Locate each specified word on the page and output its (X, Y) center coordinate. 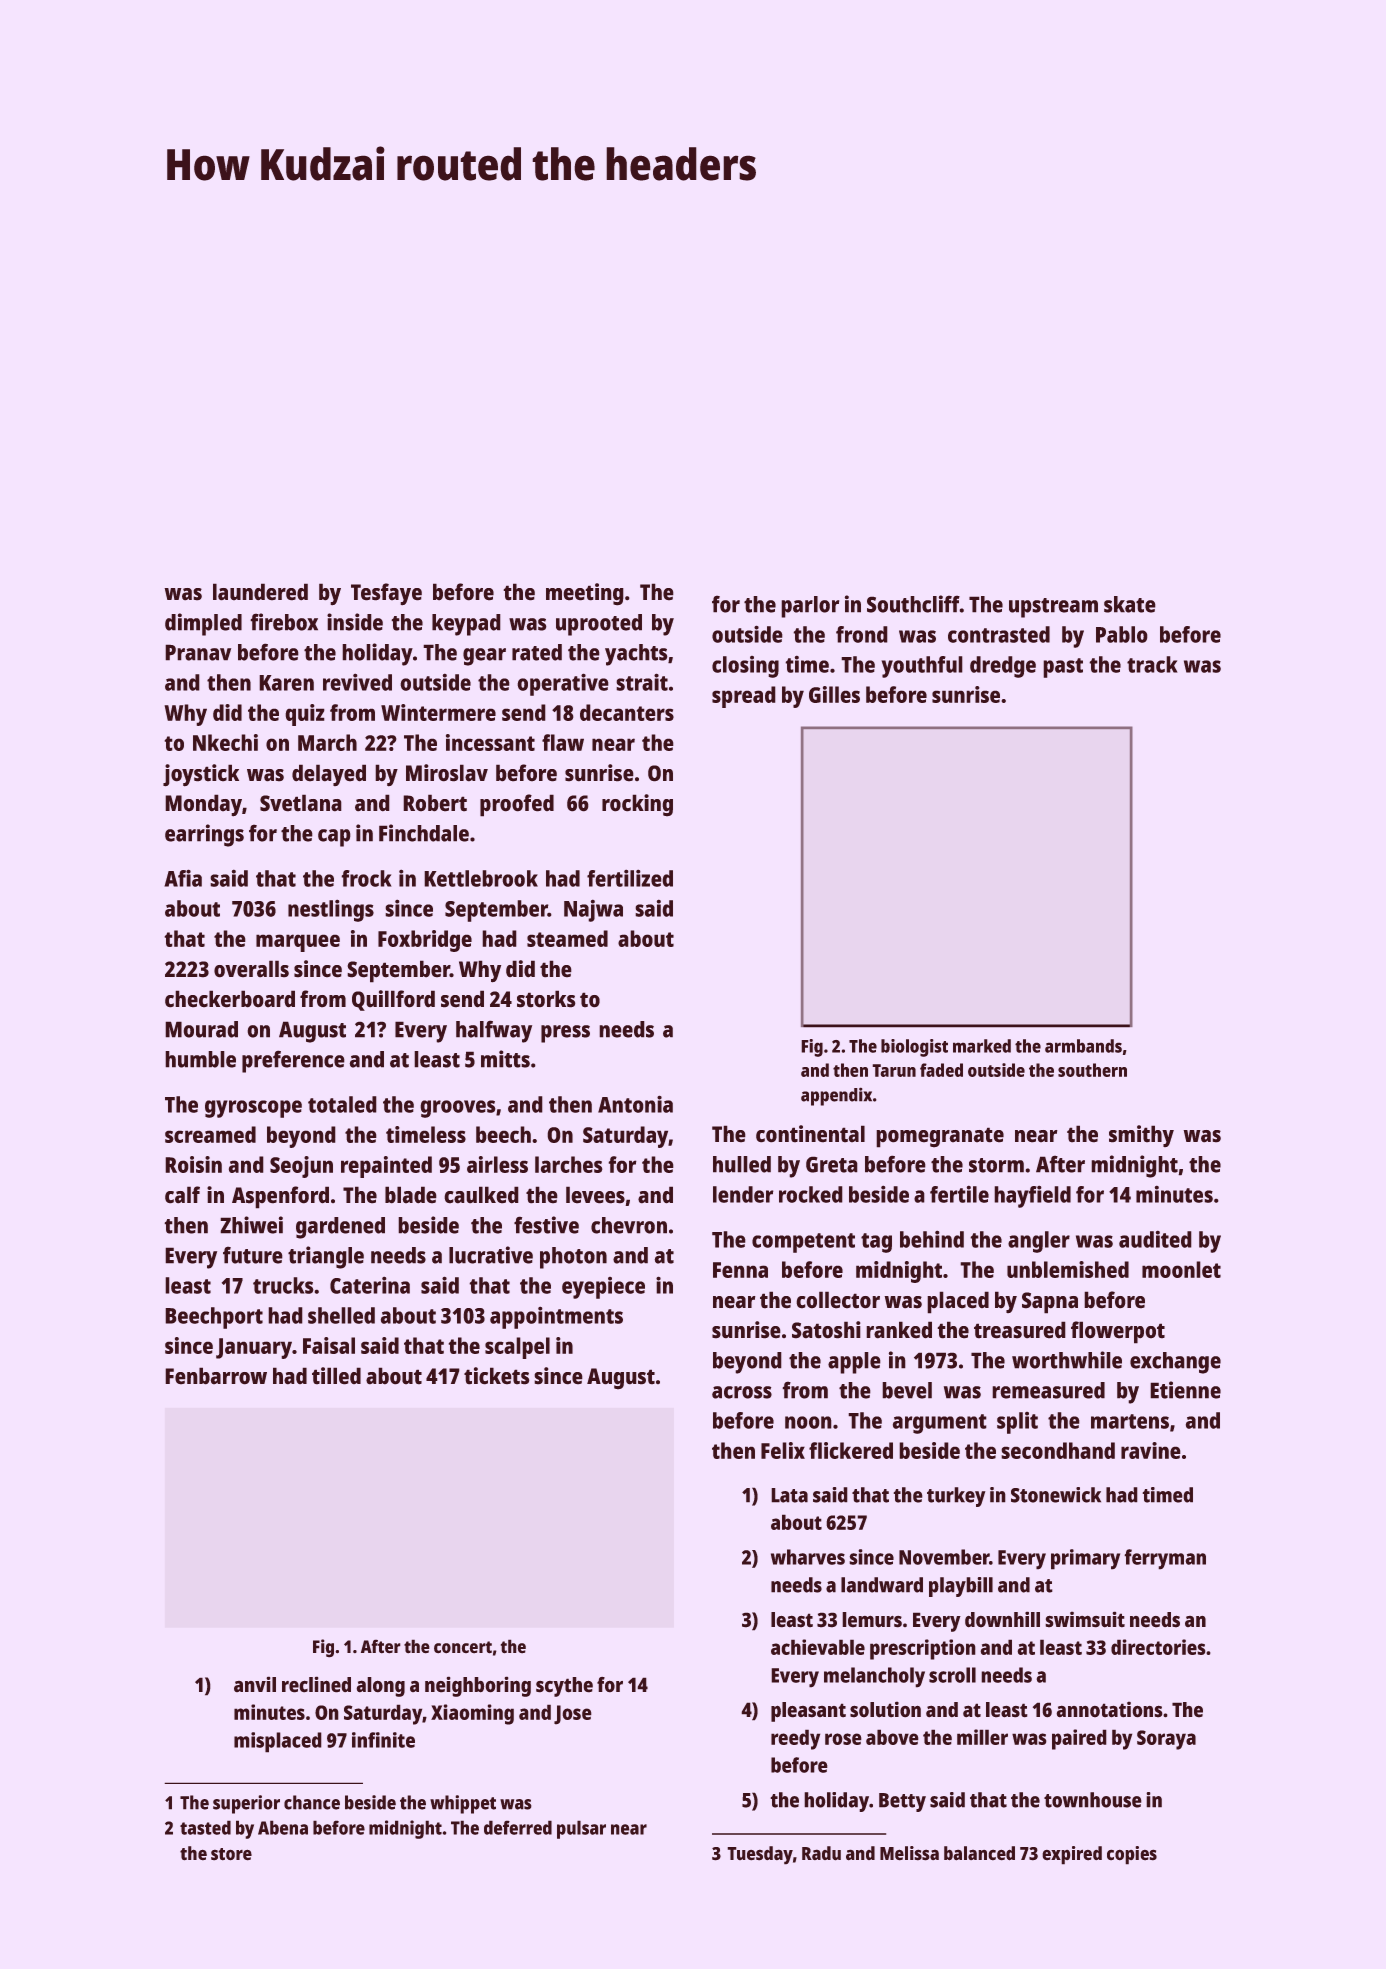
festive (546, 1225)
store (231, 1854)
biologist (914, 1048)
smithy (1141, 1136)
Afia (183, 878)
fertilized (630, 878)
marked (982, 1046)
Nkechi (225, 742)
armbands (1083, 1046)
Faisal (329, 1345)
